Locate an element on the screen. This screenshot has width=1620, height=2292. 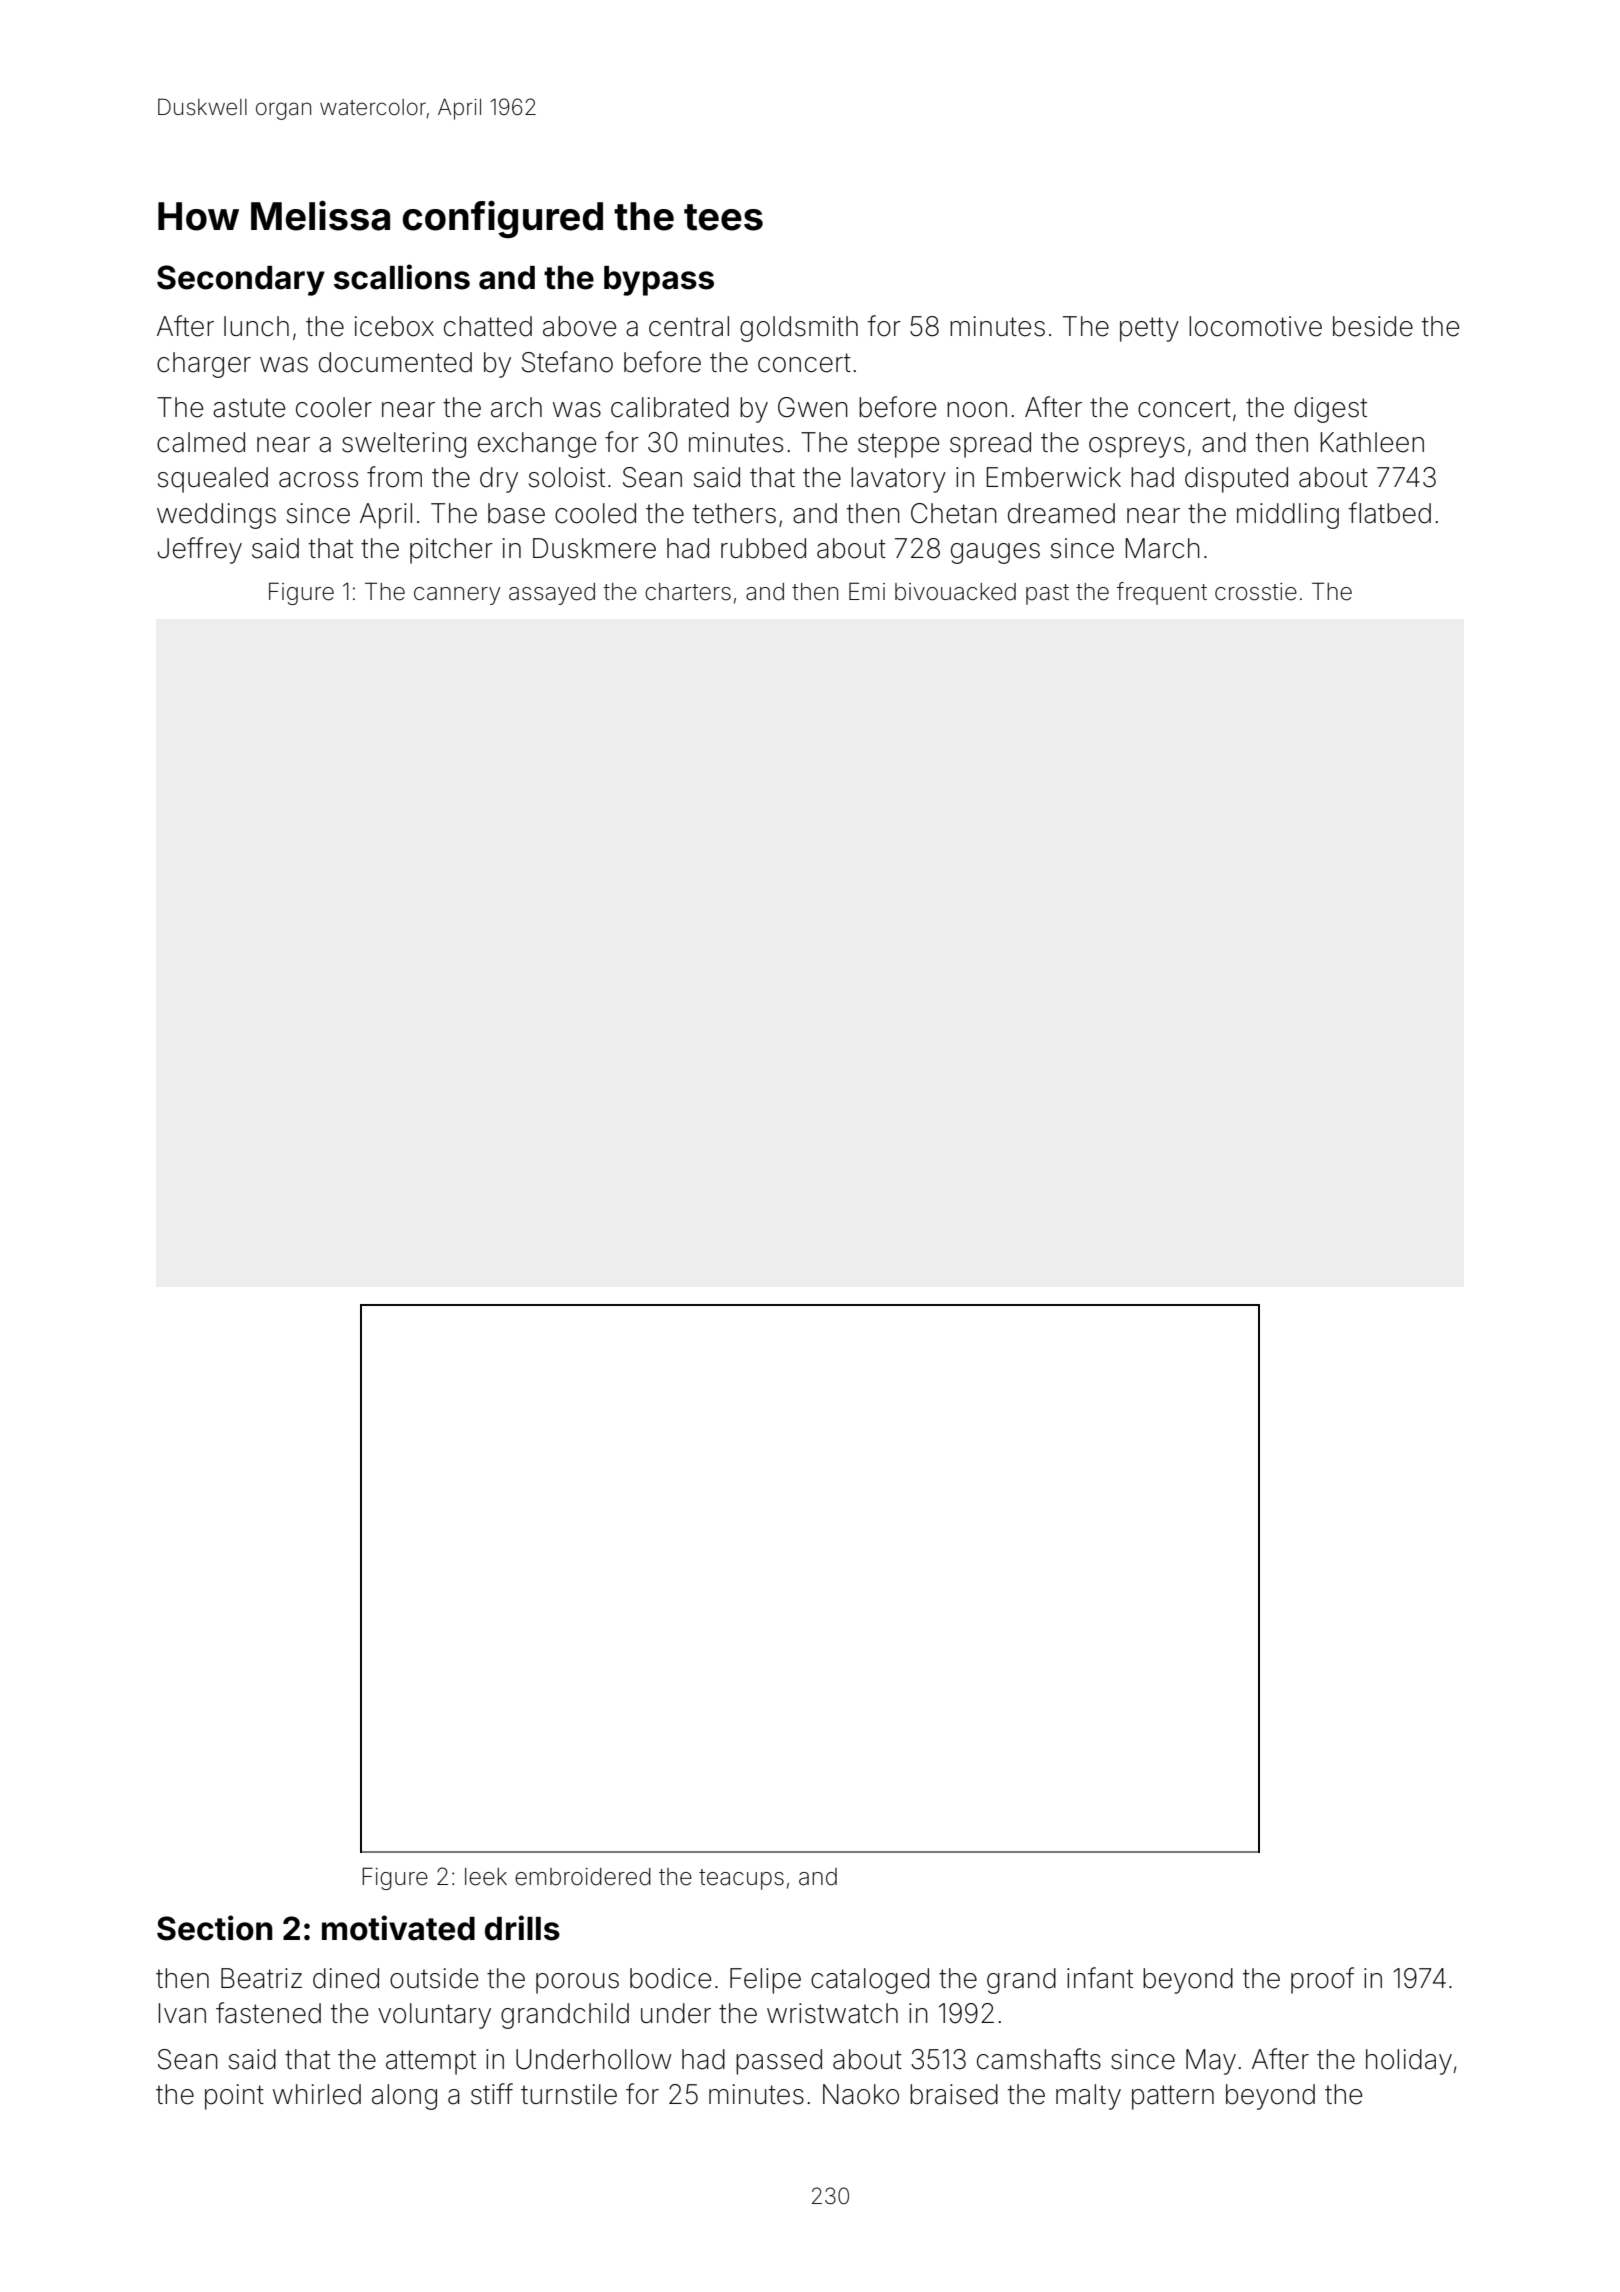
charters is located at coordinates (688, 592).
